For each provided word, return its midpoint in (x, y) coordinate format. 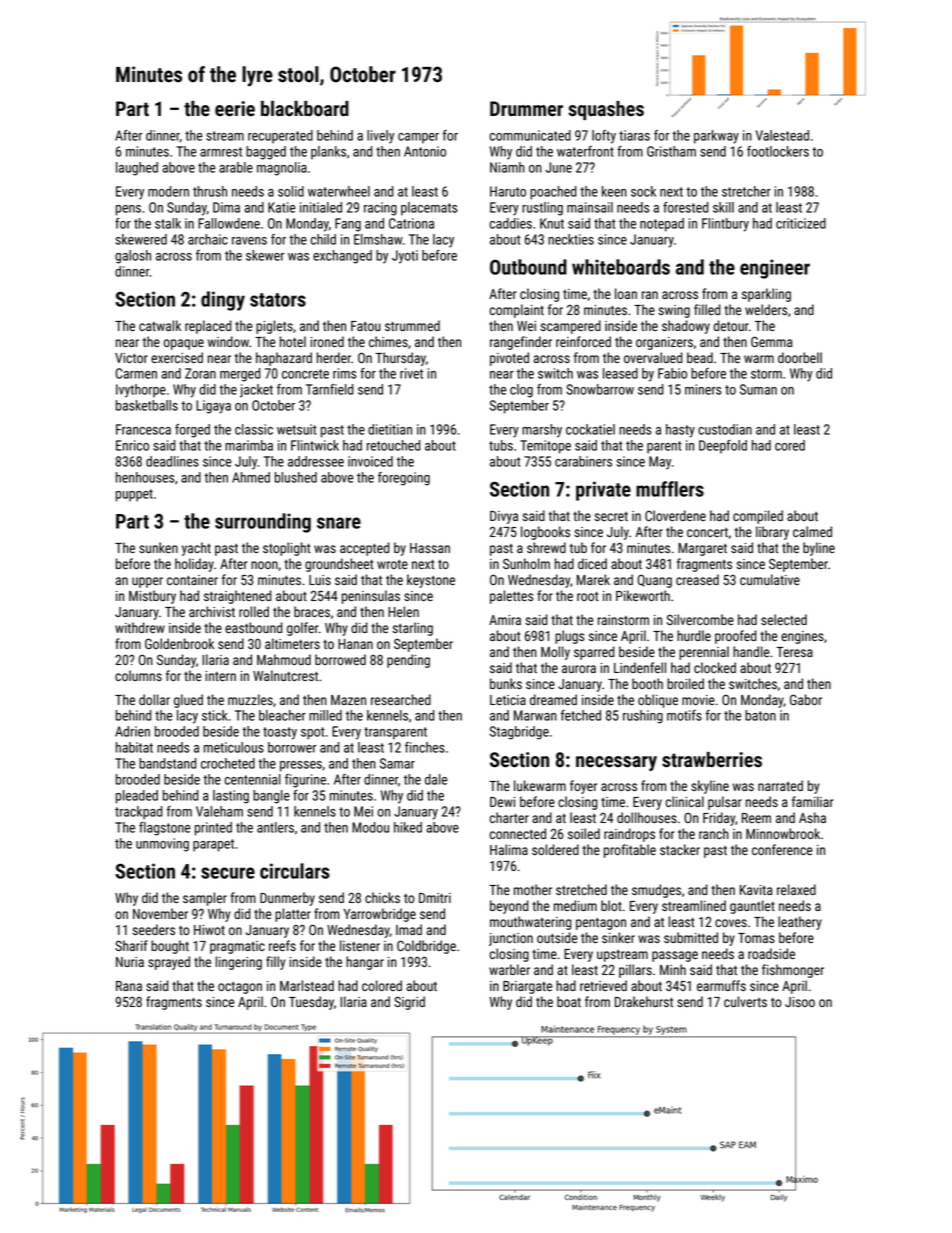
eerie (235, 109)
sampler (205, 899)
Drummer (526, 109)
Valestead (782, 135)
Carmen (136, 373)
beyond (509, 907)
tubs (501, 445)
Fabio (672, 373)
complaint (517, 311)
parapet (213, 845)
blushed (296, 477)
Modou (370, 827)
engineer (775, 269)
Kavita (756, 890)
